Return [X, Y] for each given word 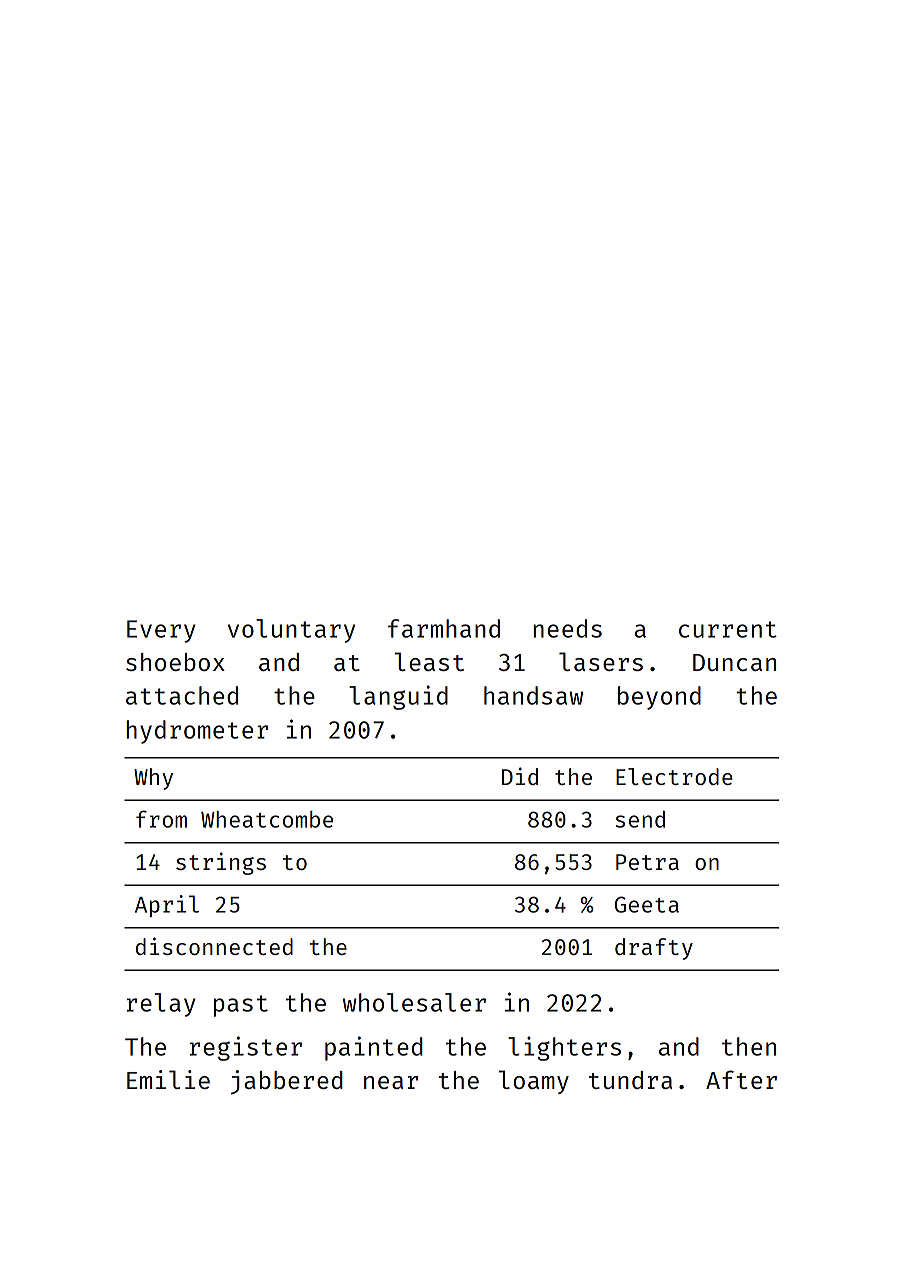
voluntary [291, 631]
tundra [630, 1080]
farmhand [444, 628]
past [241, 1006]
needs [567, 628]
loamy [534, 1082]
